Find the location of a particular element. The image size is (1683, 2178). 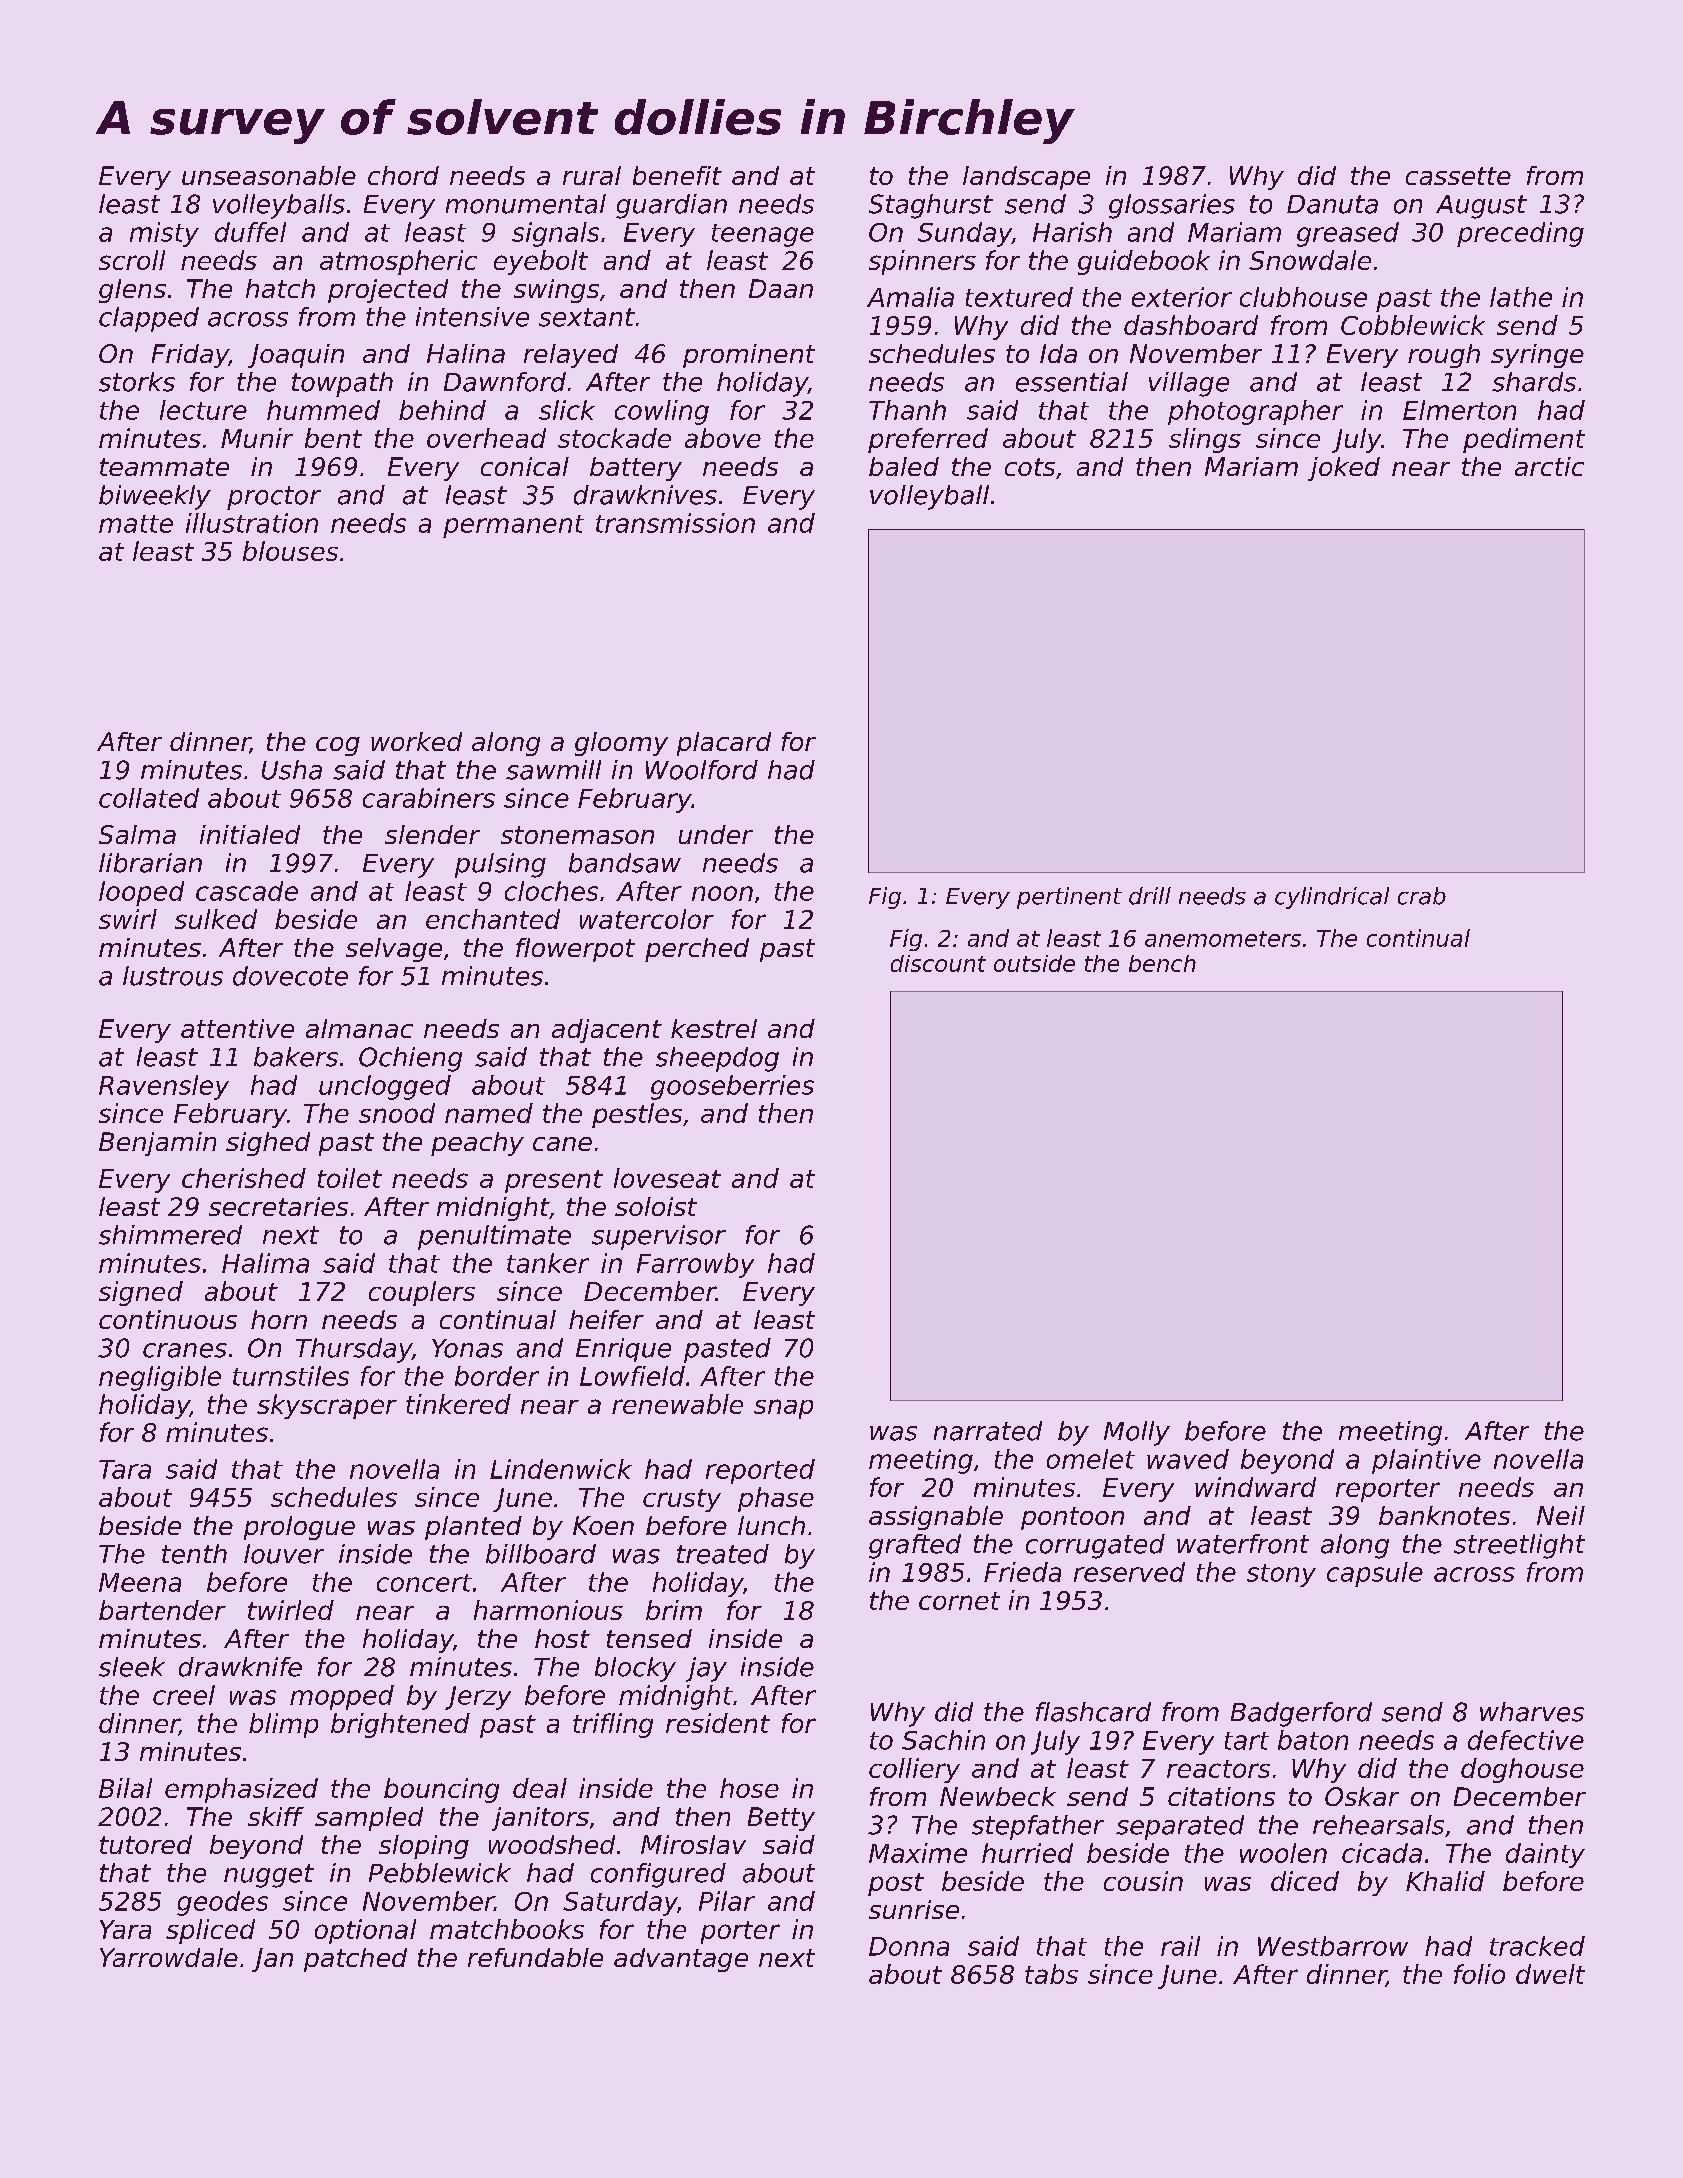

waterfront is located at coordinates (1243, 1544).
